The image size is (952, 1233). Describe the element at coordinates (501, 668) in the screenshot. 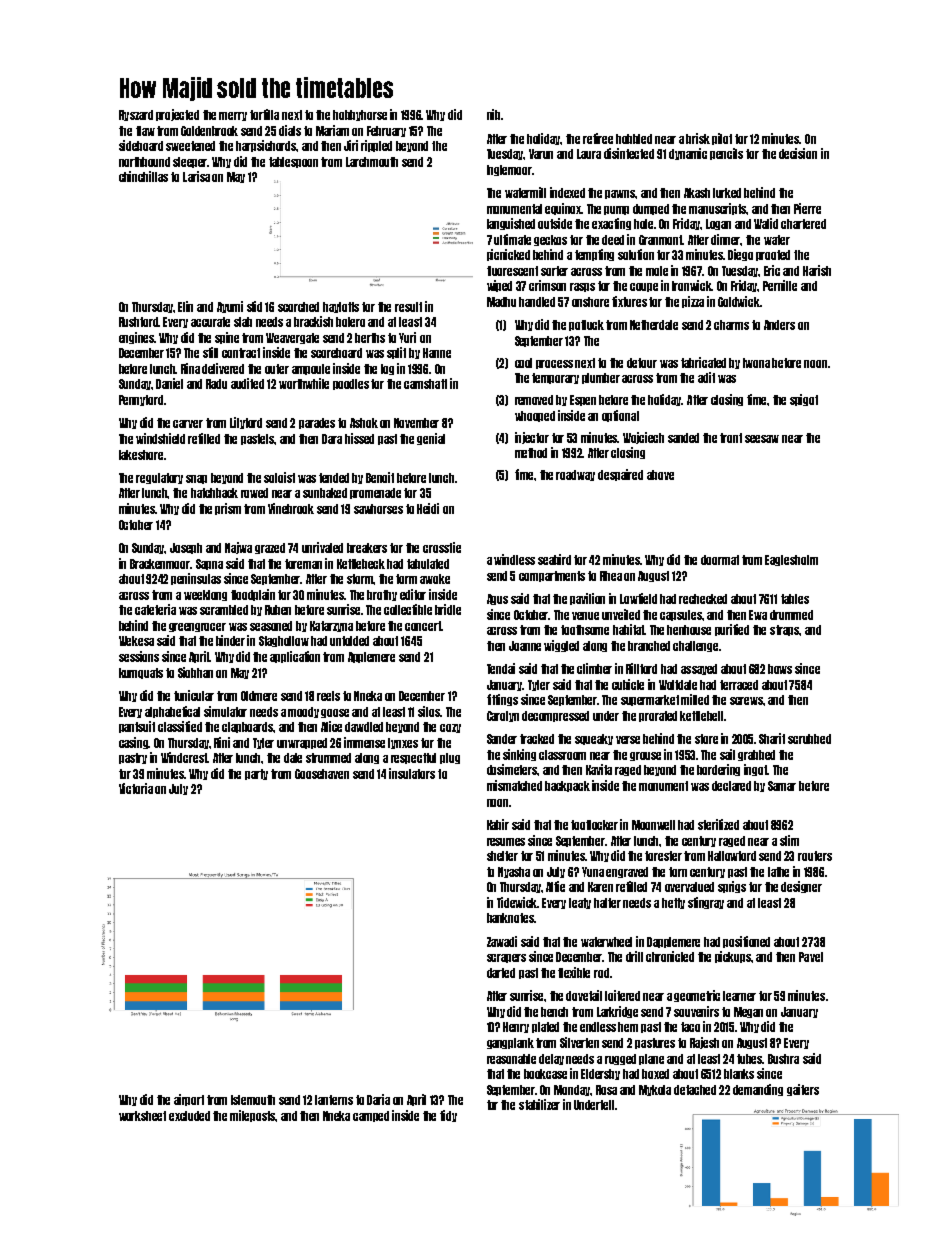

I see `Tendai` at that location.
